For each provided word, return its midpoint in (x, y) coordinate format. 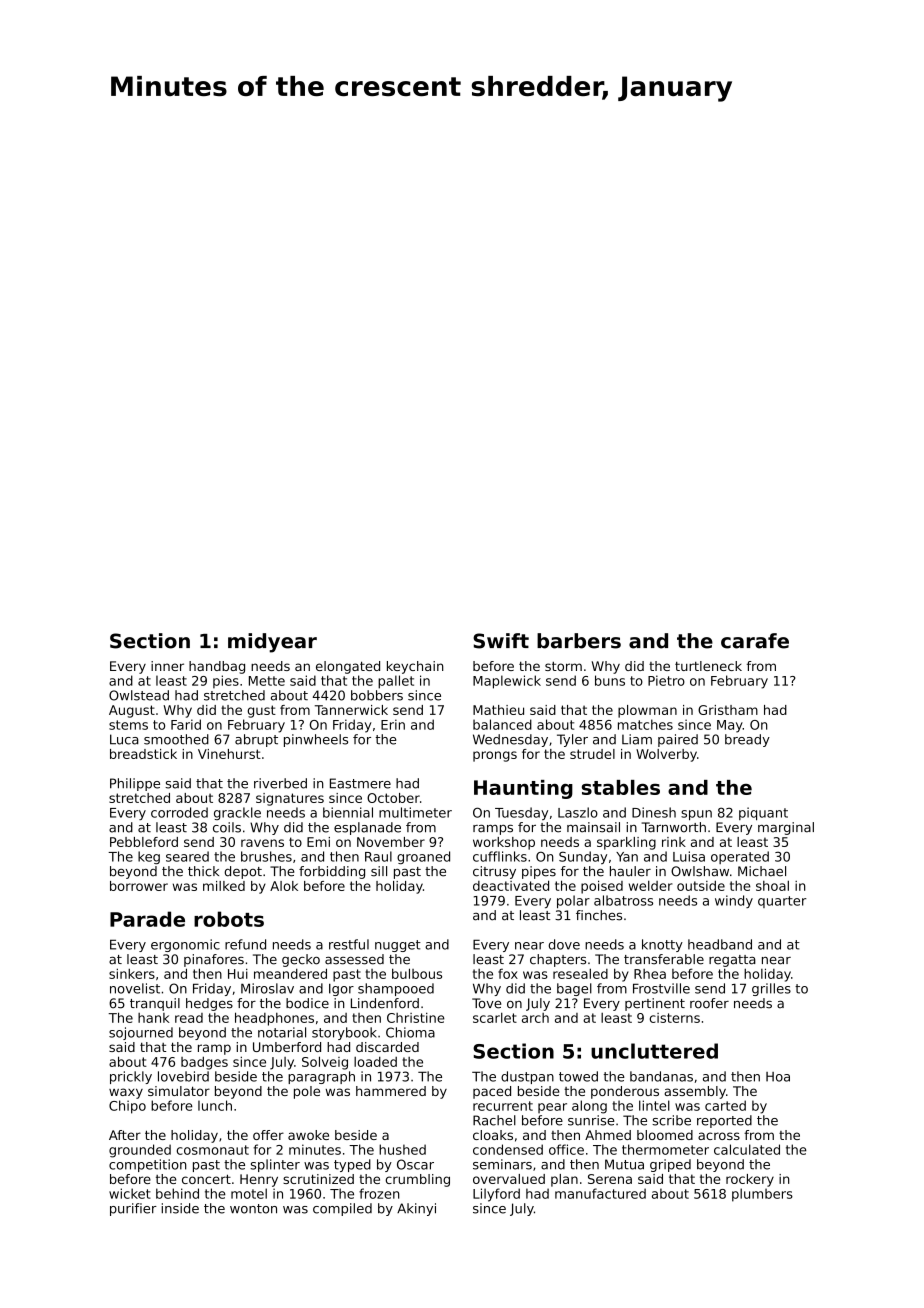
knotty (662, 945)
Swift (501, 641)
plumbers (762, 1195)
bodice (307, 1003)
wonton (253, 1209)
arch (535, 1018)
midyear (272, 643)
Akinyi (416, 1209)
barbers (579, 641)
